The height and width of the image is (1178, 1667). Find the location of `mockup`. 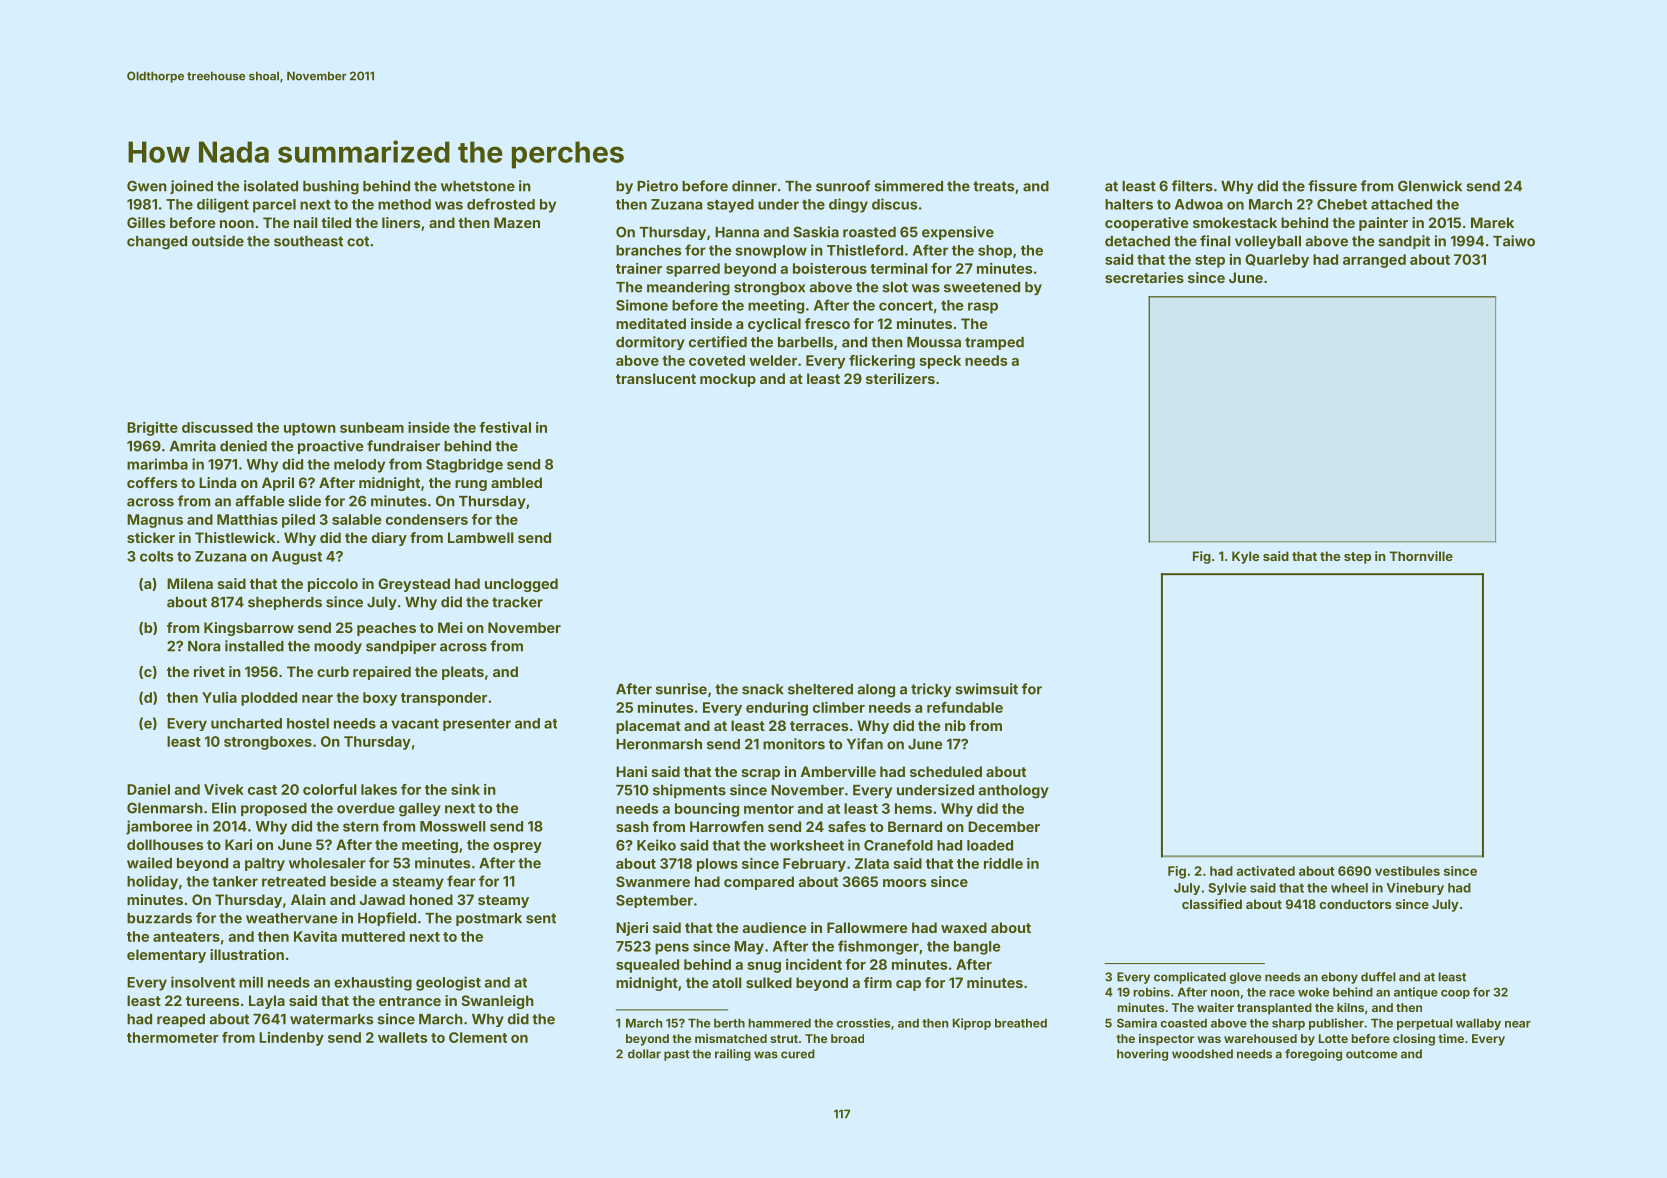

mockup is located at coordinates (728, 380).
